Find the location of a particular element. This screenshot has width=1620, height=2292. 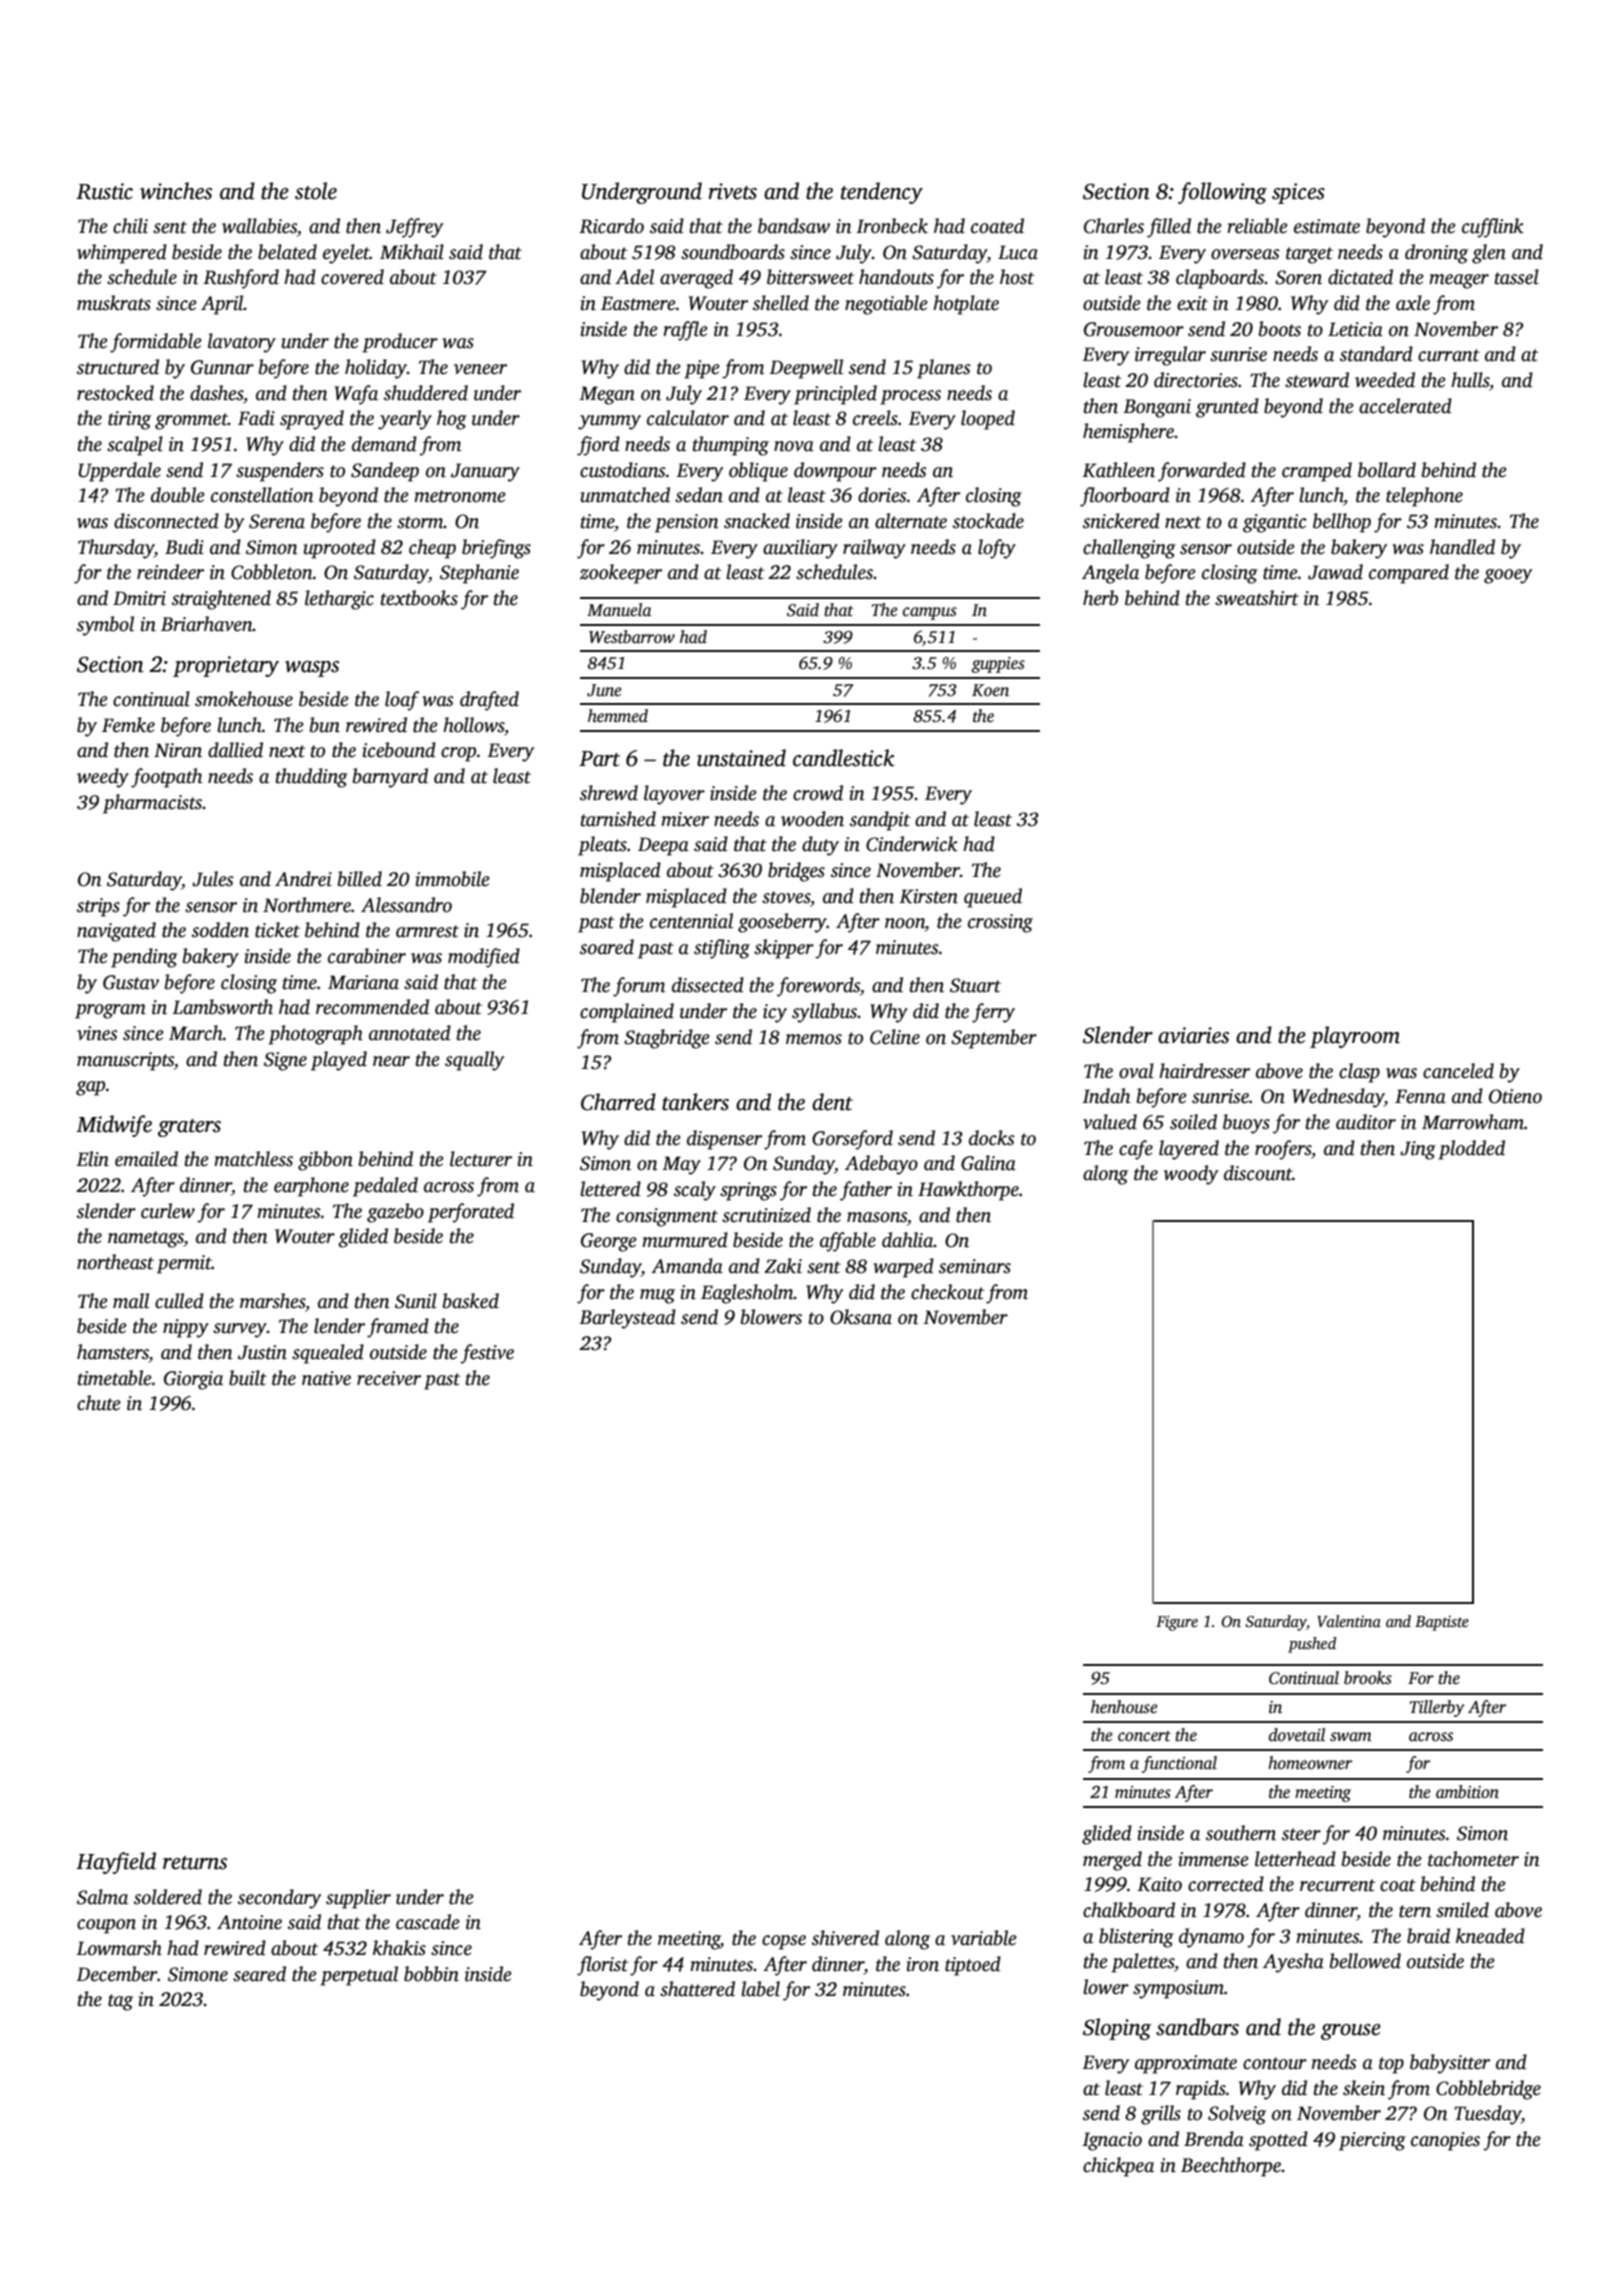

Rustic is located at coordinates (104, 191).
